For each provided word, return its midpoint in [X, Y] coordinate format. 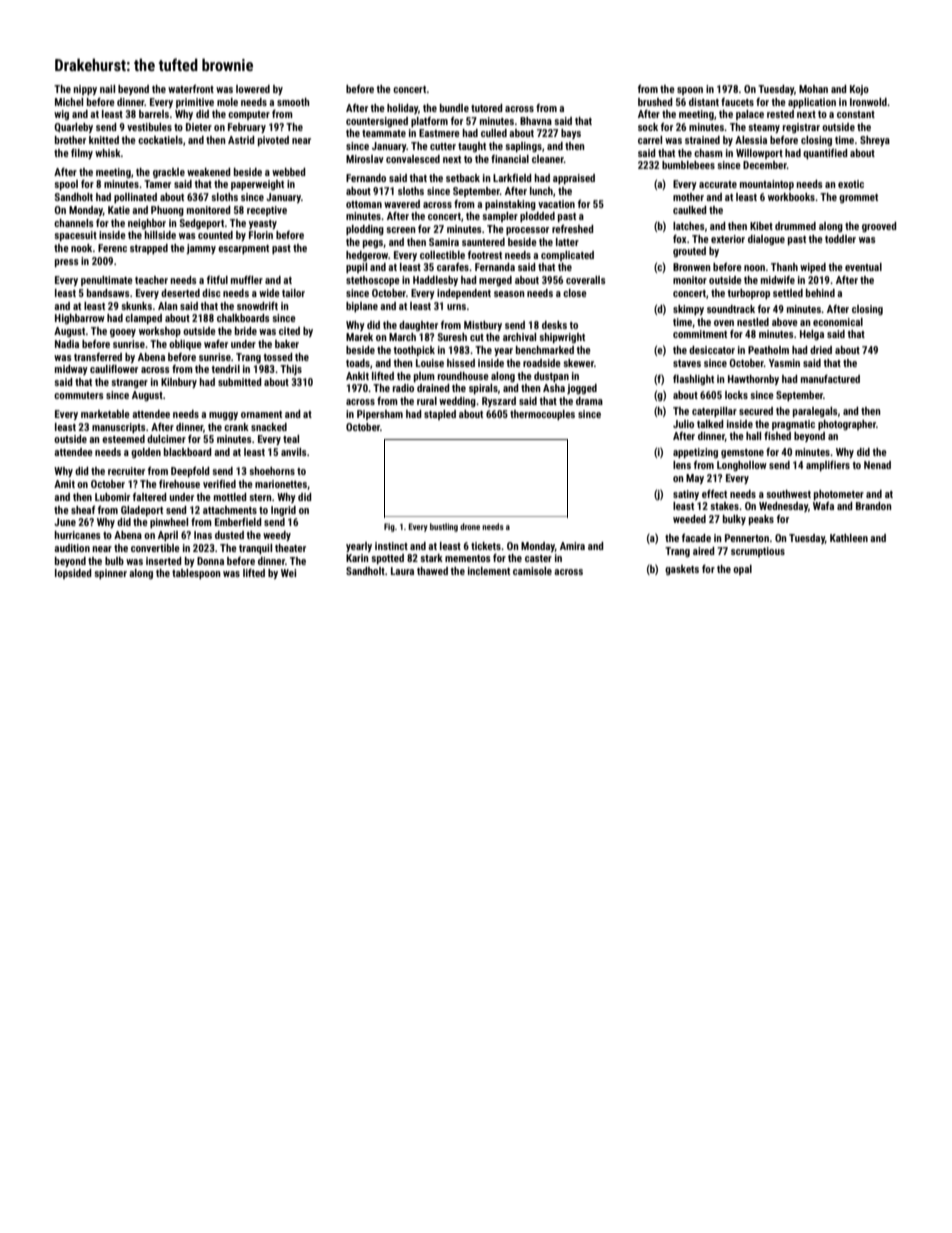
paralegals [815, 412]
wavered [402, 204]
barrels [154, 114]
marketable [105, 414]
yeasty [263, 224]
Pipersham [380, 415]
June [65, 522]
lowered [253, 89]
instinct [391, 546]
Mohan [813, 89]
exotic [851, 184]
